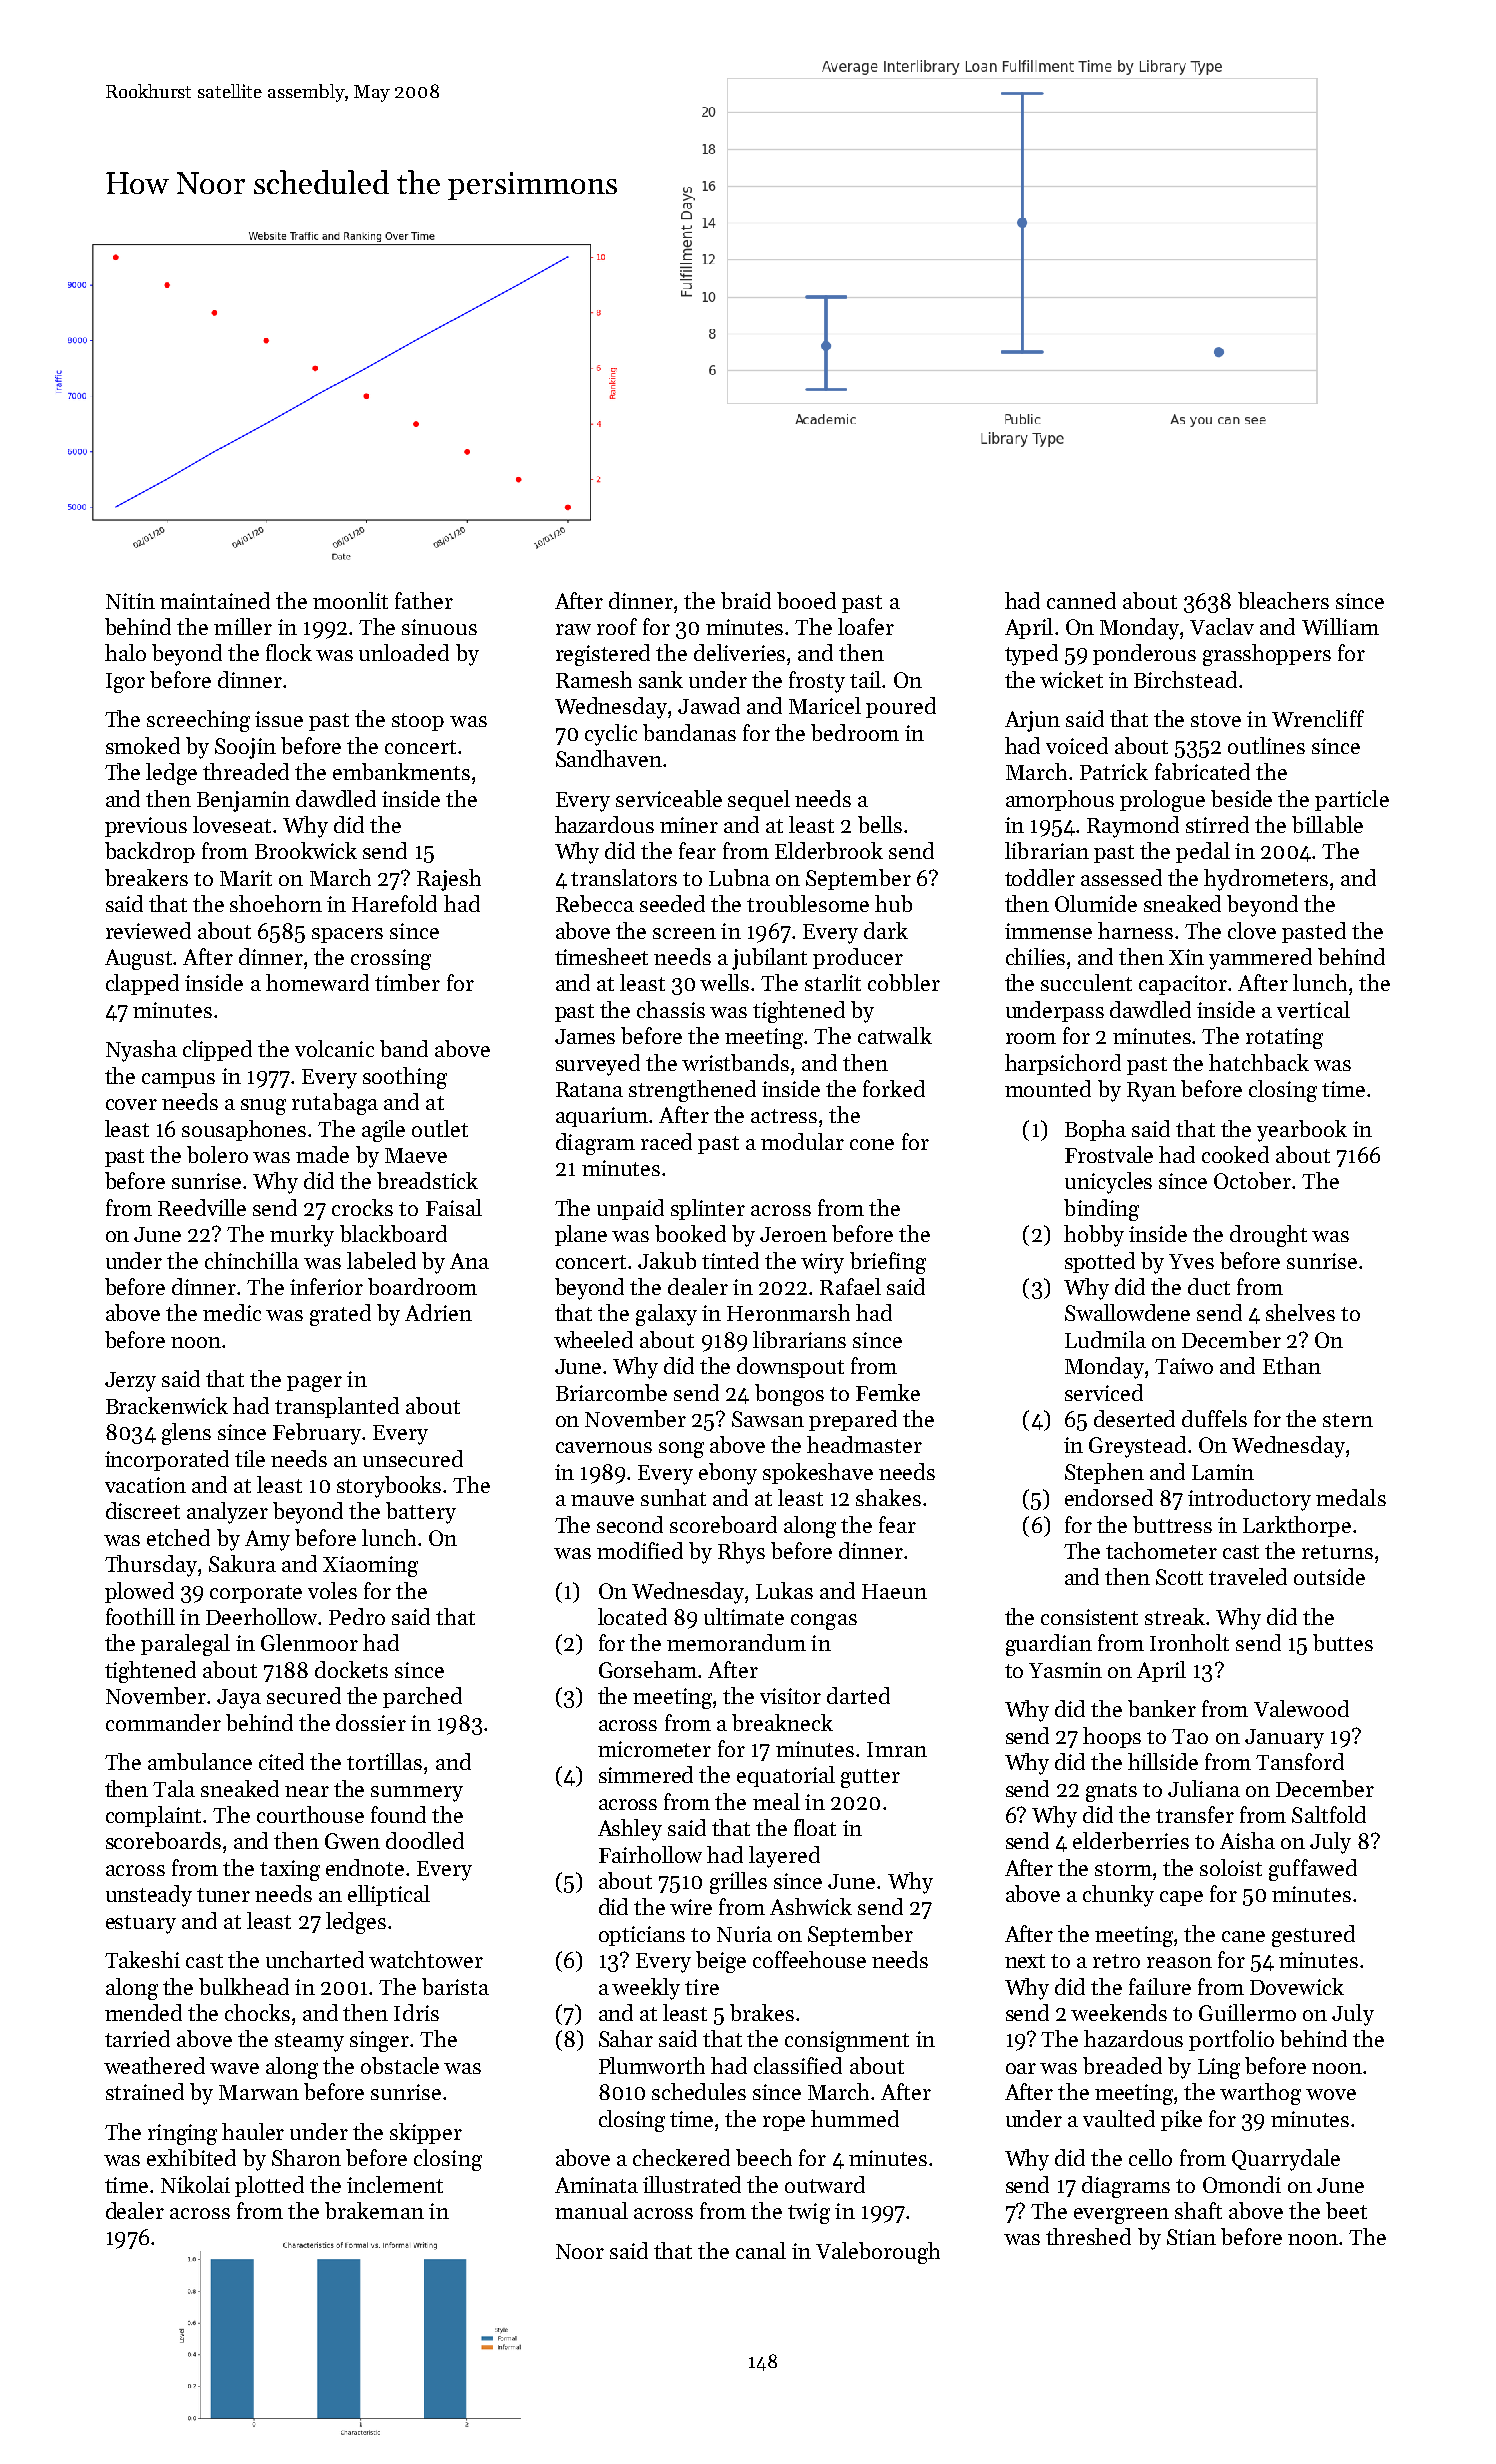 Image resolution: width=1496 pixels, height=2464 pixels. What do you see at coordinates (350, 600) in the screenshot?
I see `moonlit` at bounding box center [350, 600].
